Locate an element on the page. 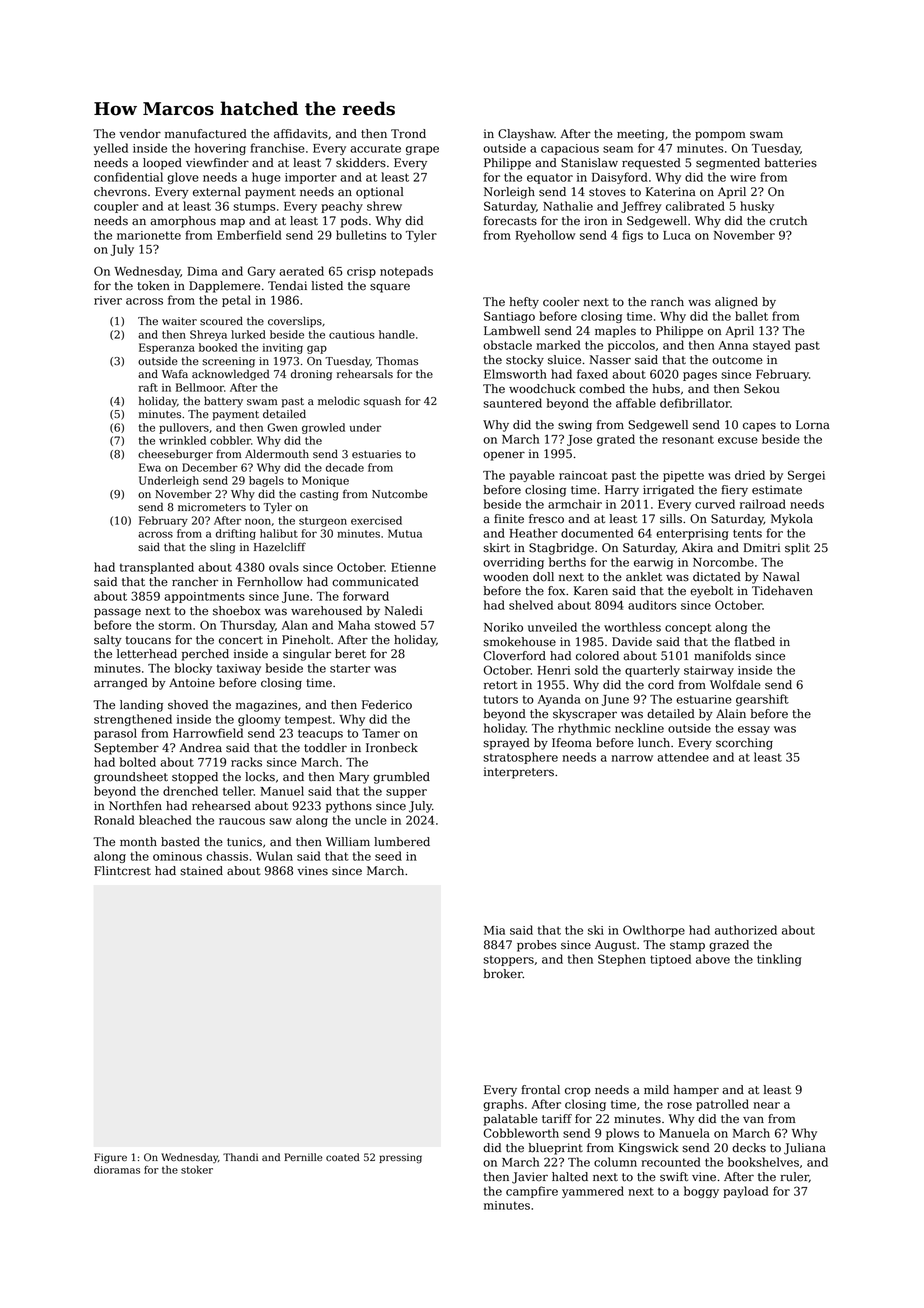 This image has width=924, height=1308. Lorna is located at coordinates (813, 425).
